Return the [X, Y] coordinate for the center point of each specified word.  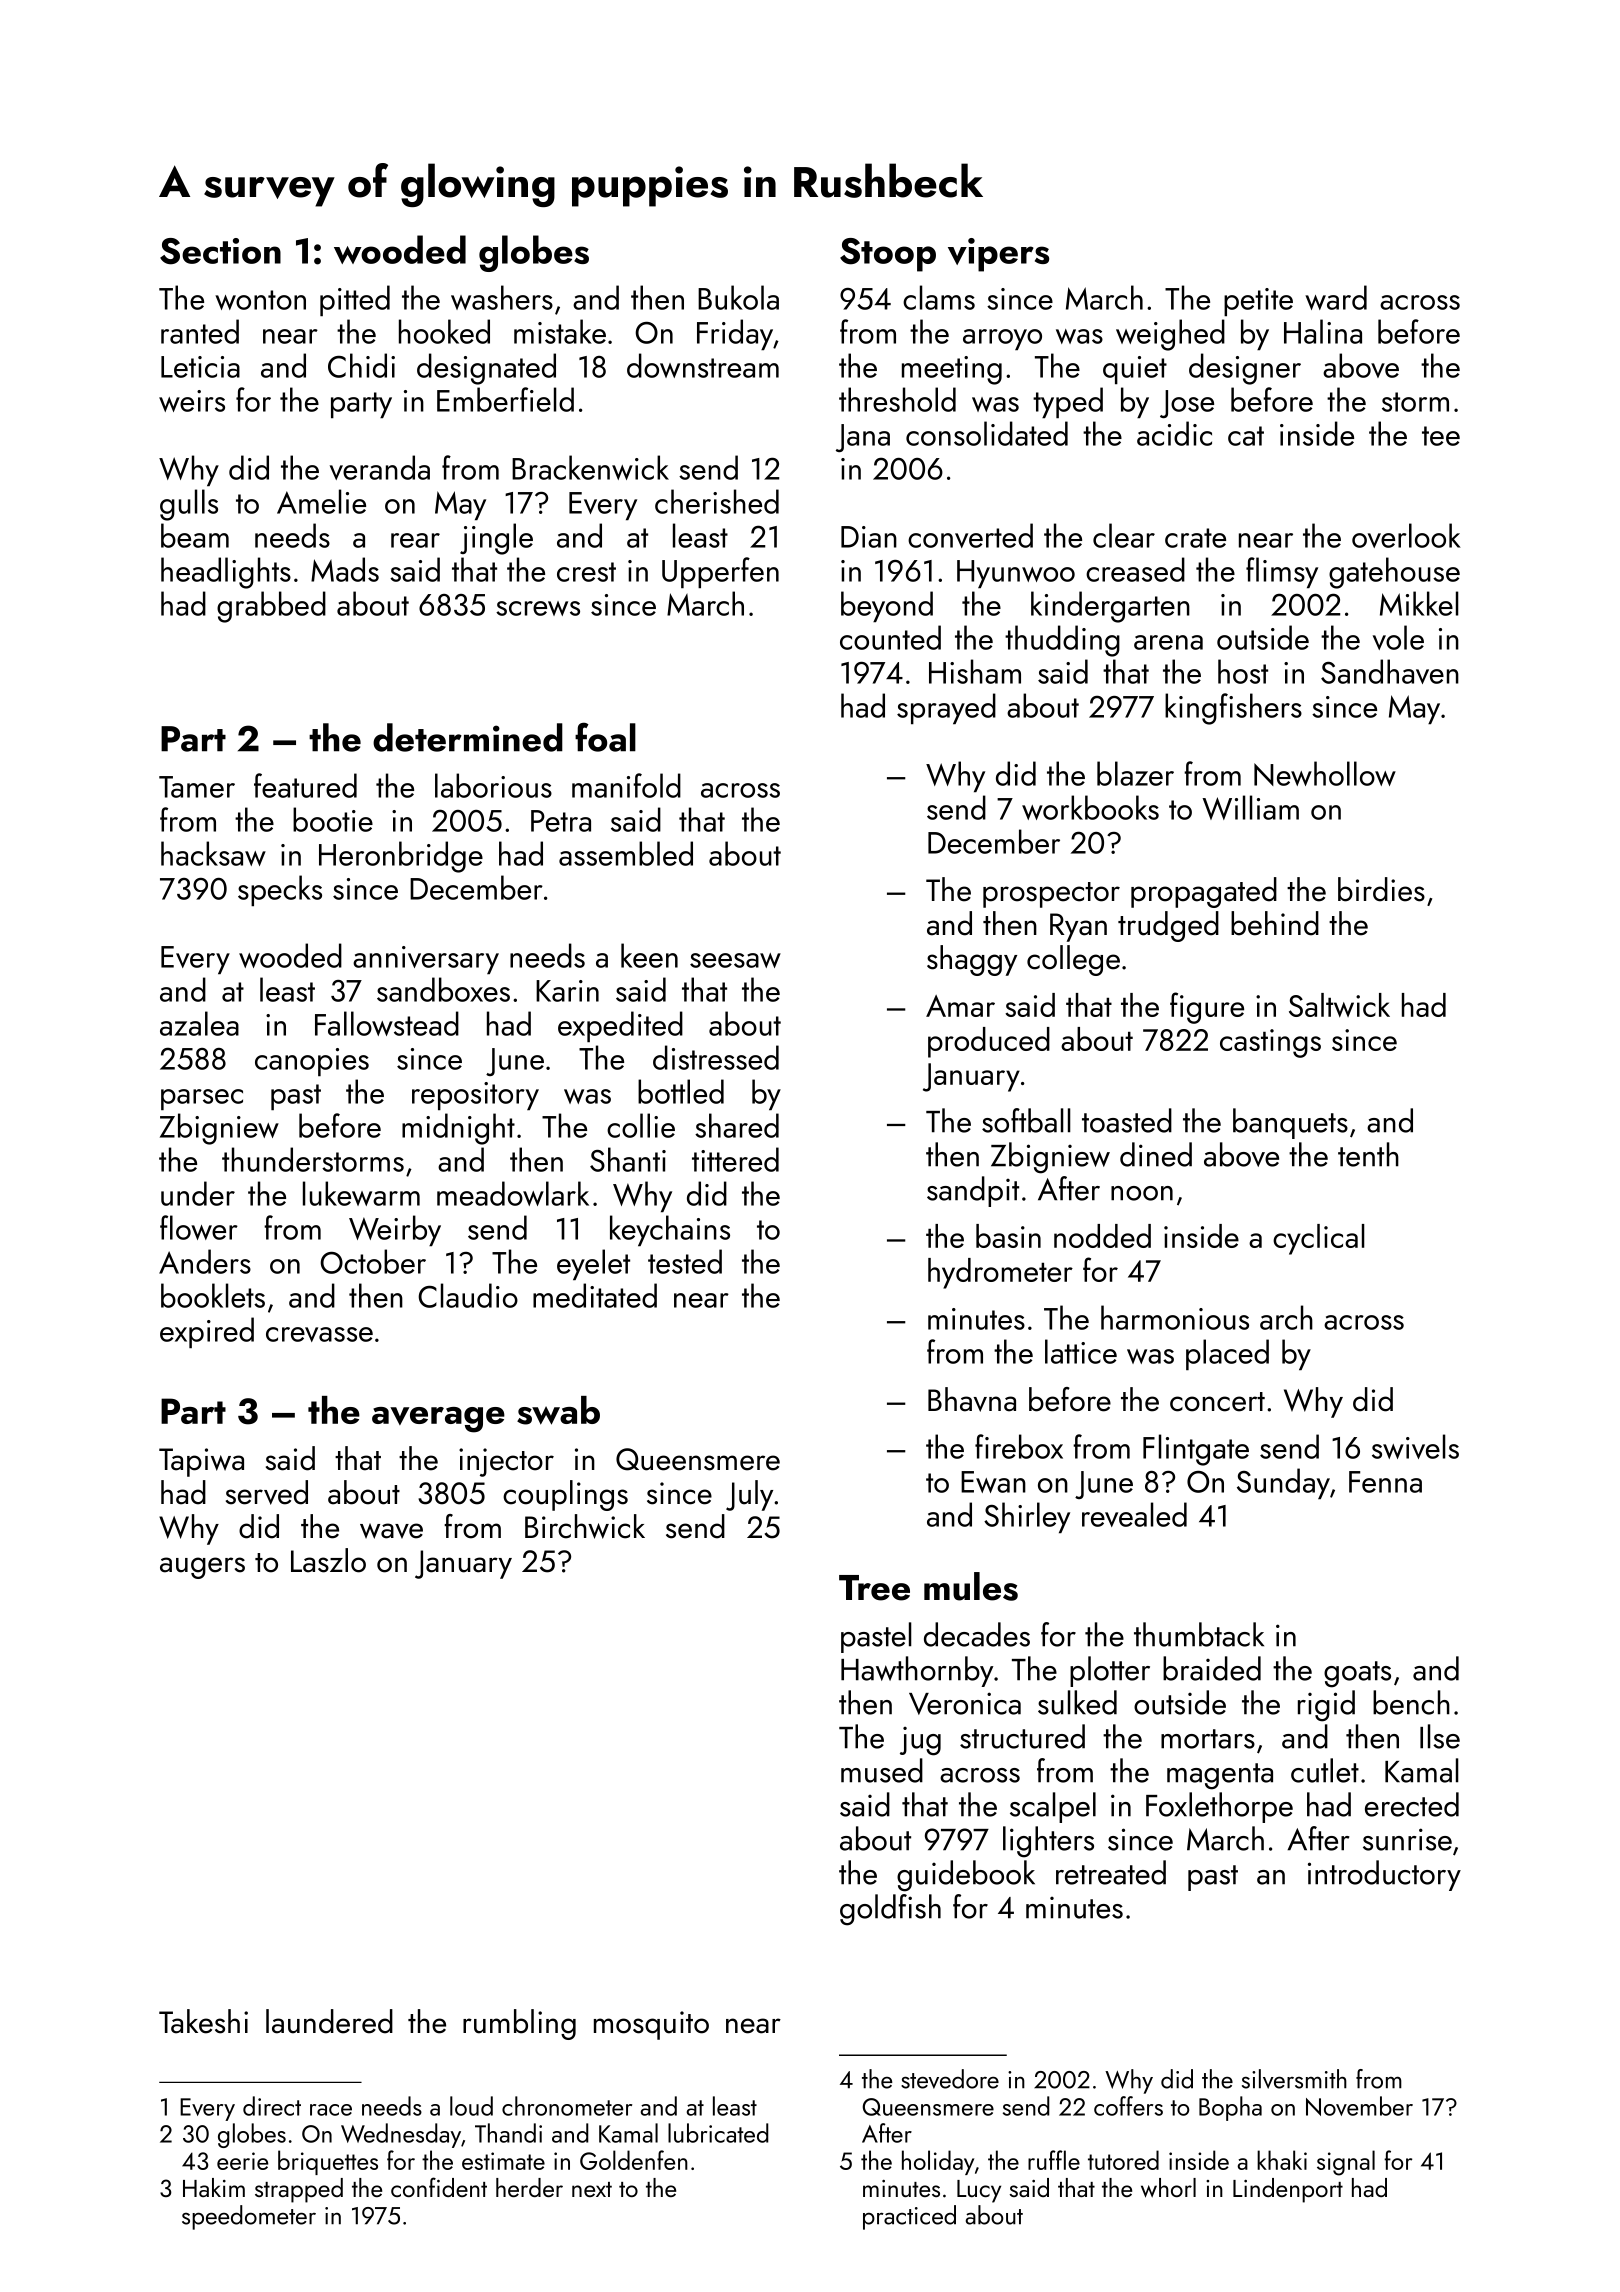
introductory [1384, 1875]
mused [882, 1770]
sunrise [1407, 1839]
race [331, 2110]
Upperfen [720, 572]
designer [1245, 369]
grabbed [271, 607]
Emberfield [505, 399]
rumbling [519, 2024]
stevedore [950, 2079]
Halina [1323, 331]
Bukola [738, 297]
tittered [735, 1159]
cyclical [1318, 1239]
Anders [205, 1261]
